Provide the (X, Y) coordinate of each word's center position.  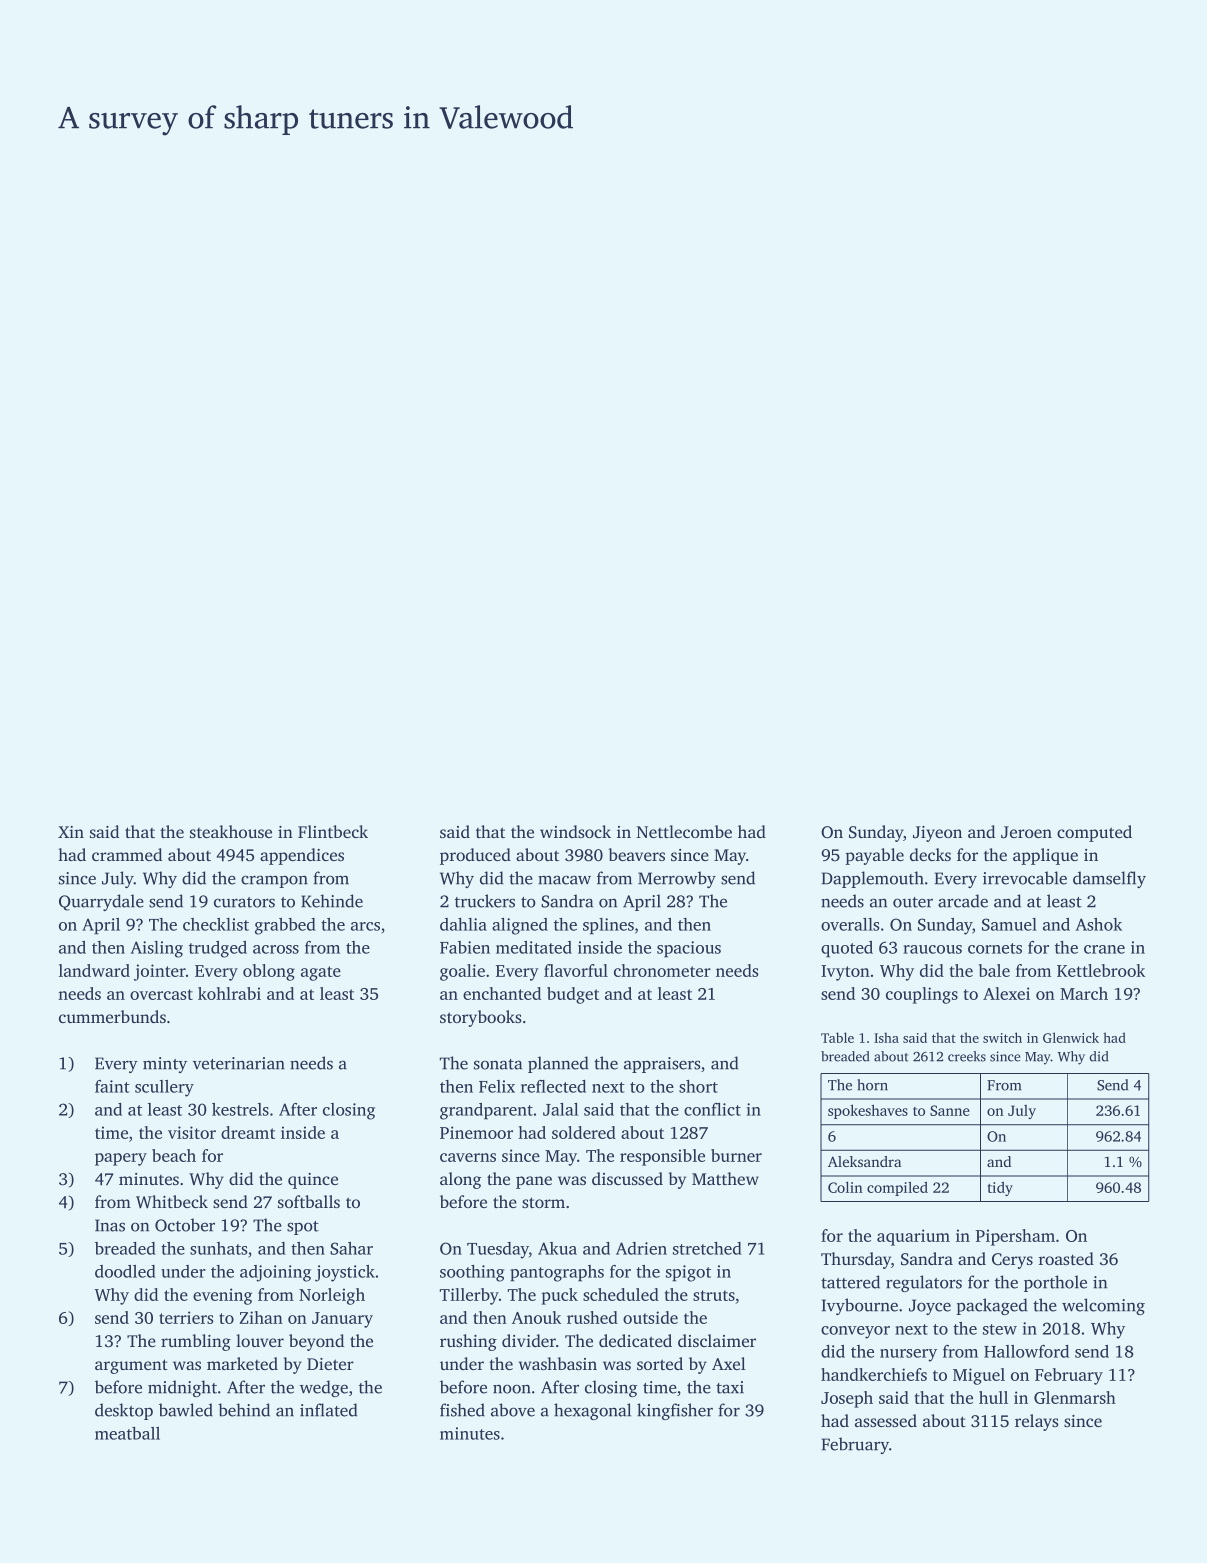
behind (244, 1410)
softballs (309, 1201)
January (342, 1320)
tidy (1000, 1188)
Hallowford (1026, 1351)
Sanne (950, 1110)
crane (1104, 949)
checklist (216, 924)
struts (714, 1295)
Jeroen (1026, 832)
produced (475, 856)
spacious (689, 949)
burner (736, 1155)
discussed (627, 1178)
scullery (164, 1088)
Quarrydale (101, 902)
